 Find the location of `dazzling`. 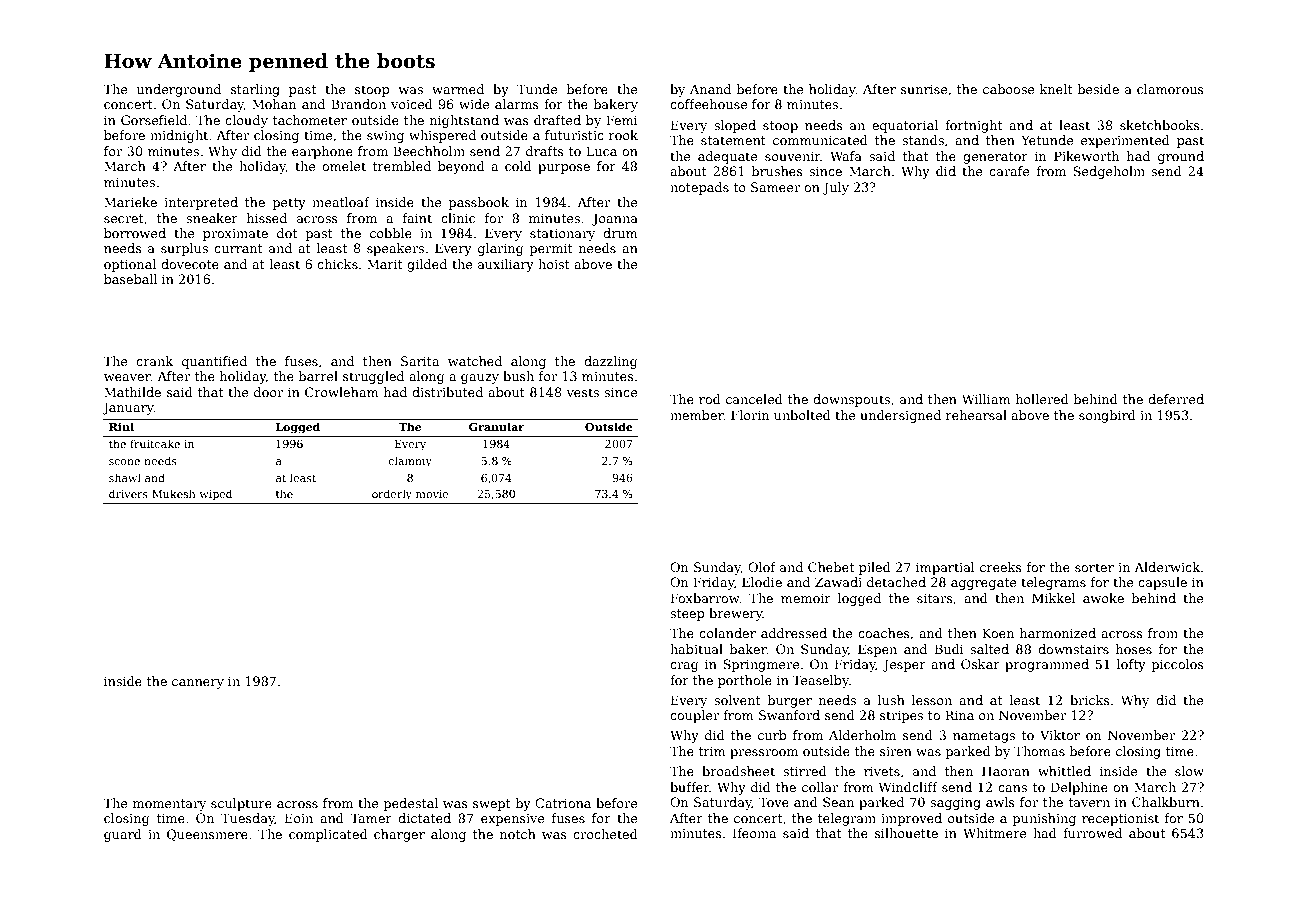

dazzling is located at coordinates (611, 362).
